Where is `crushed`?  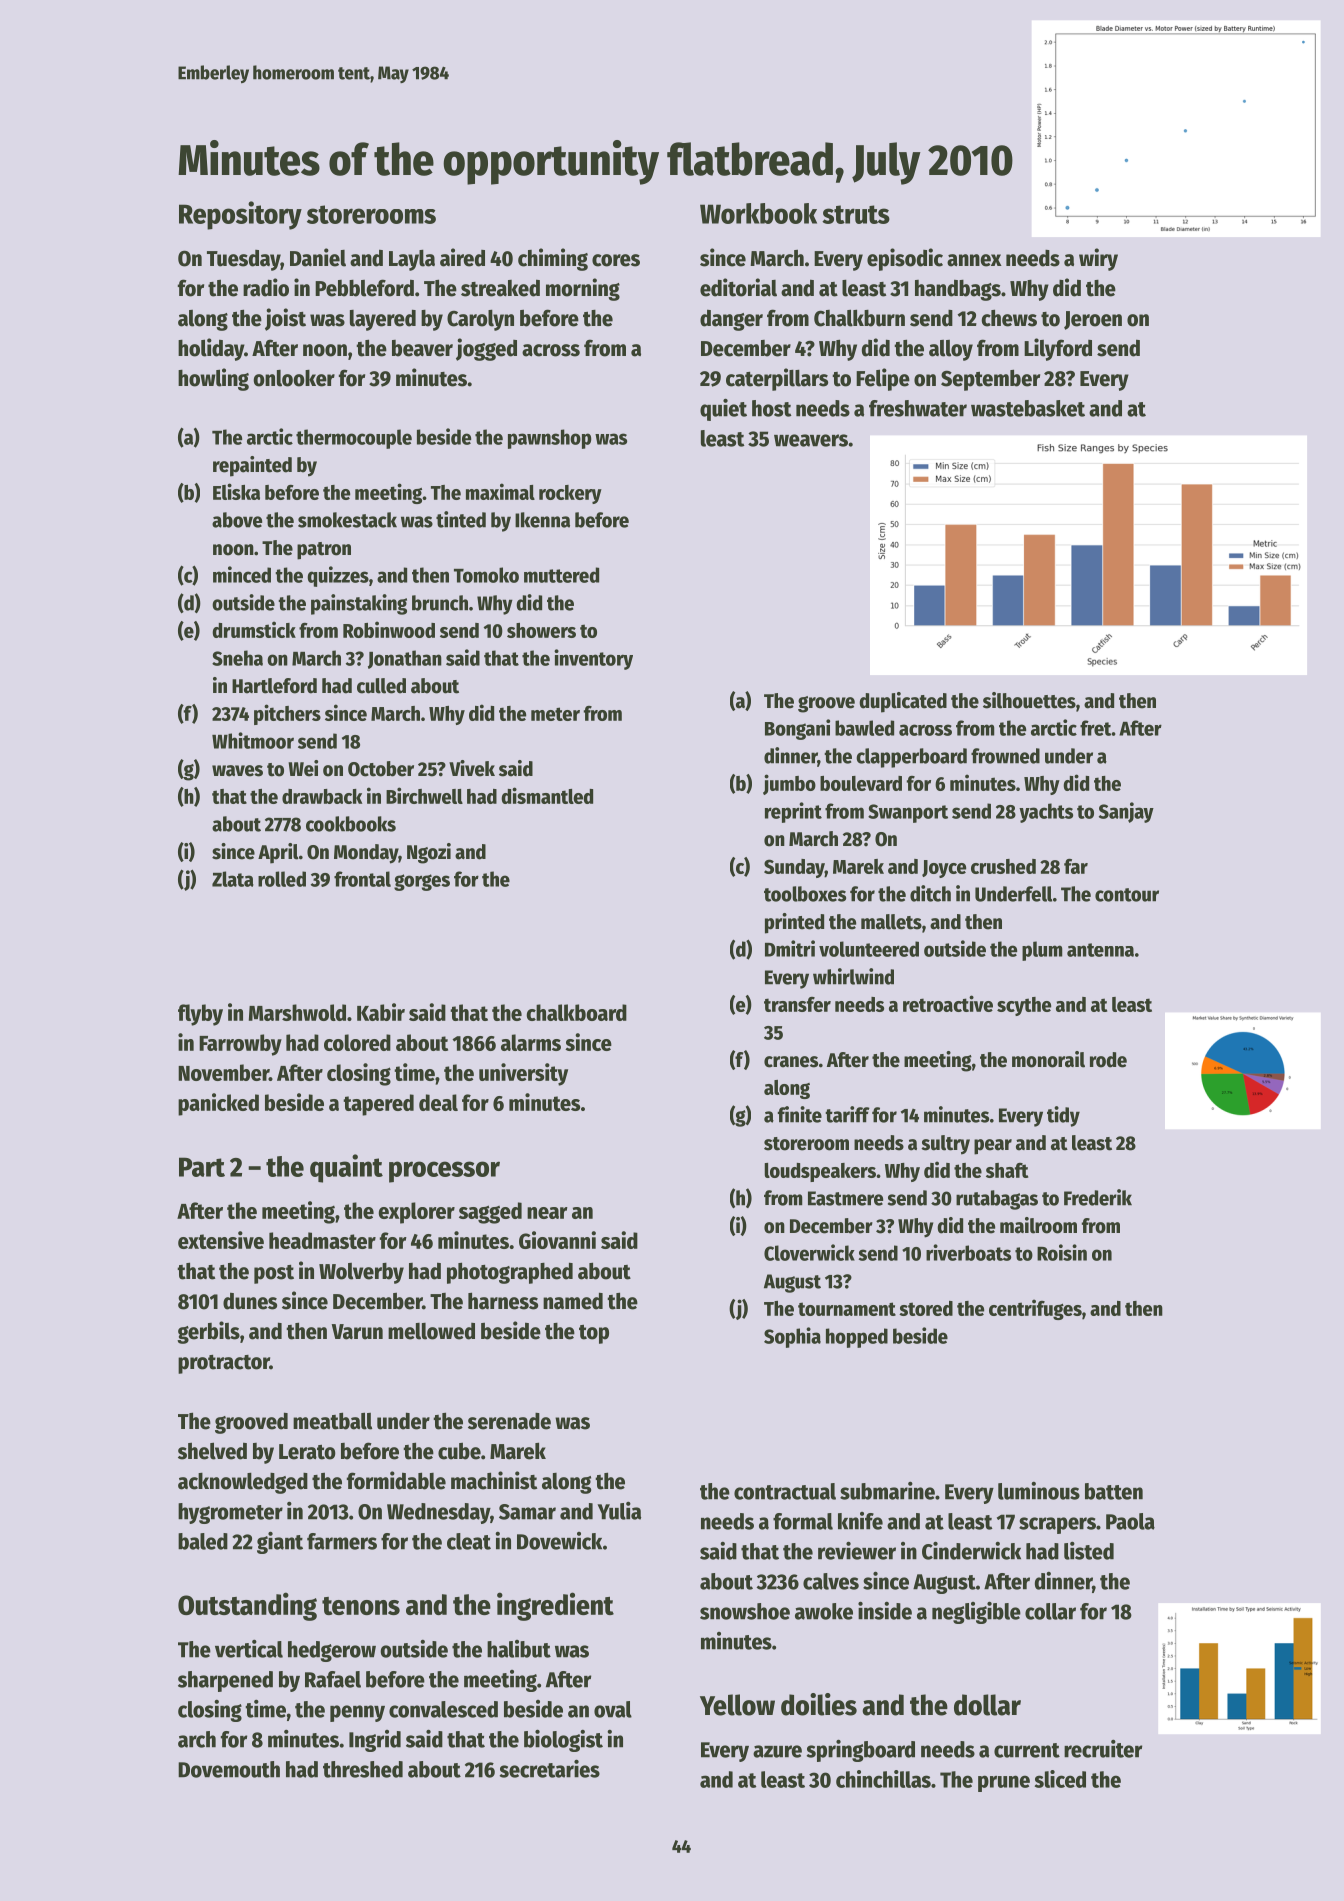
crushed is located at coordinates (1003, 866).
